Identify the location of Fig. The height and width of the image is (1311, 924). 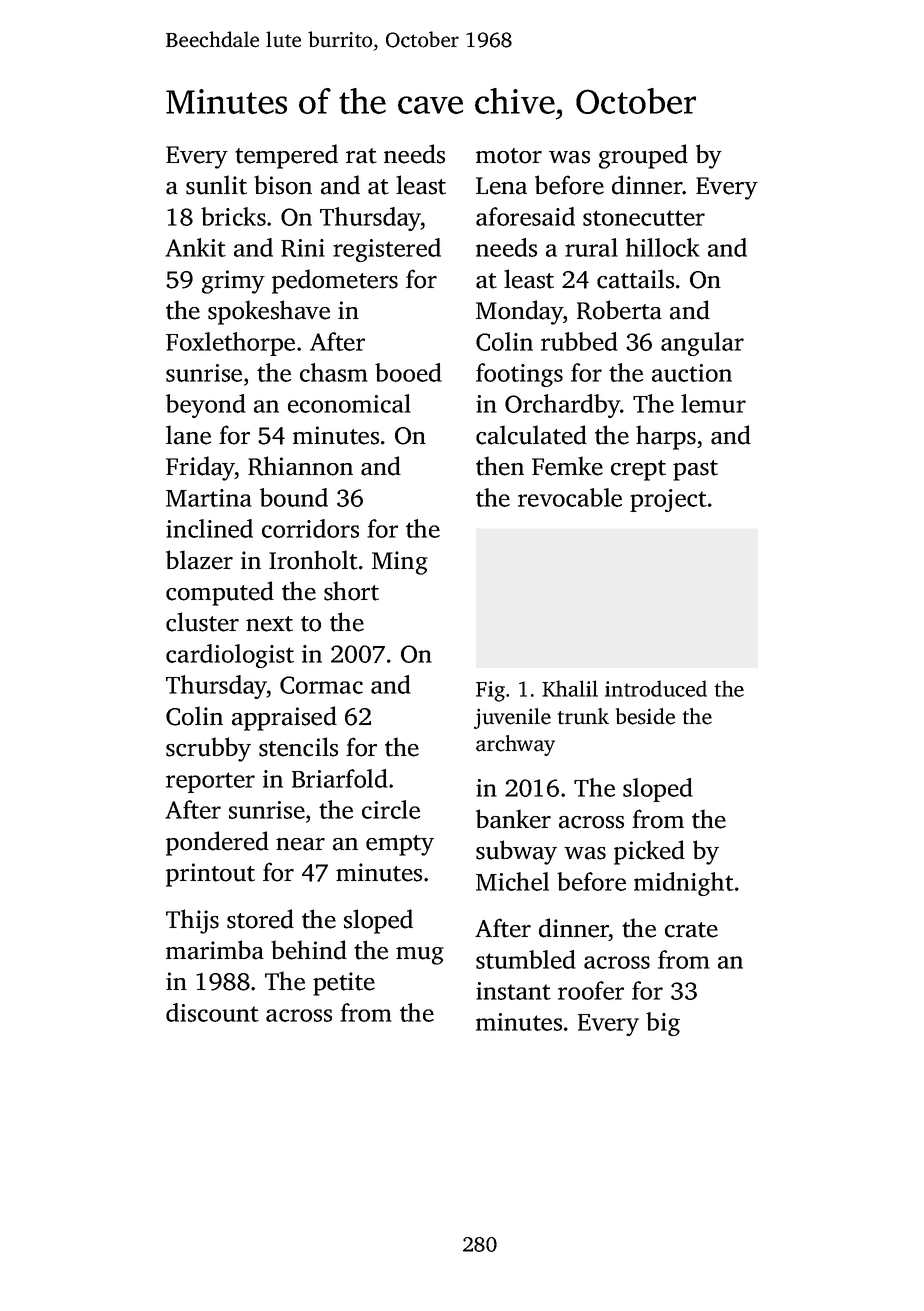
(490, 691).
